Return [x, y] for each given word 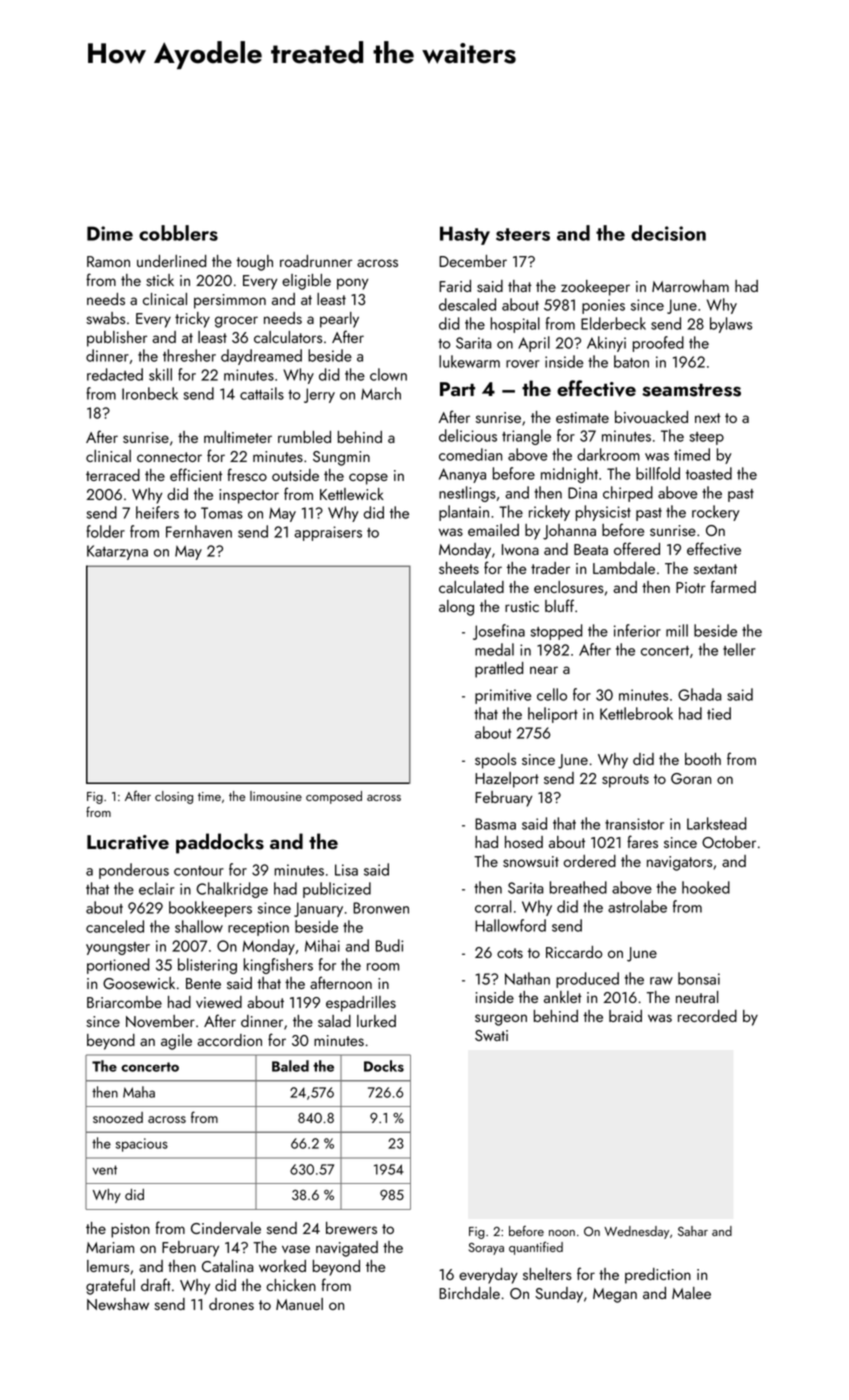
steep [707, 438]
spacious [142, 1145]
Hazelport [507, 780]
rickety [549, 513]
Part [457, 389]
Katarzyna [117, 552]
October [729, 842]
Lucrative [128, 842]
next [708, 418]
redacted [115, 374]
